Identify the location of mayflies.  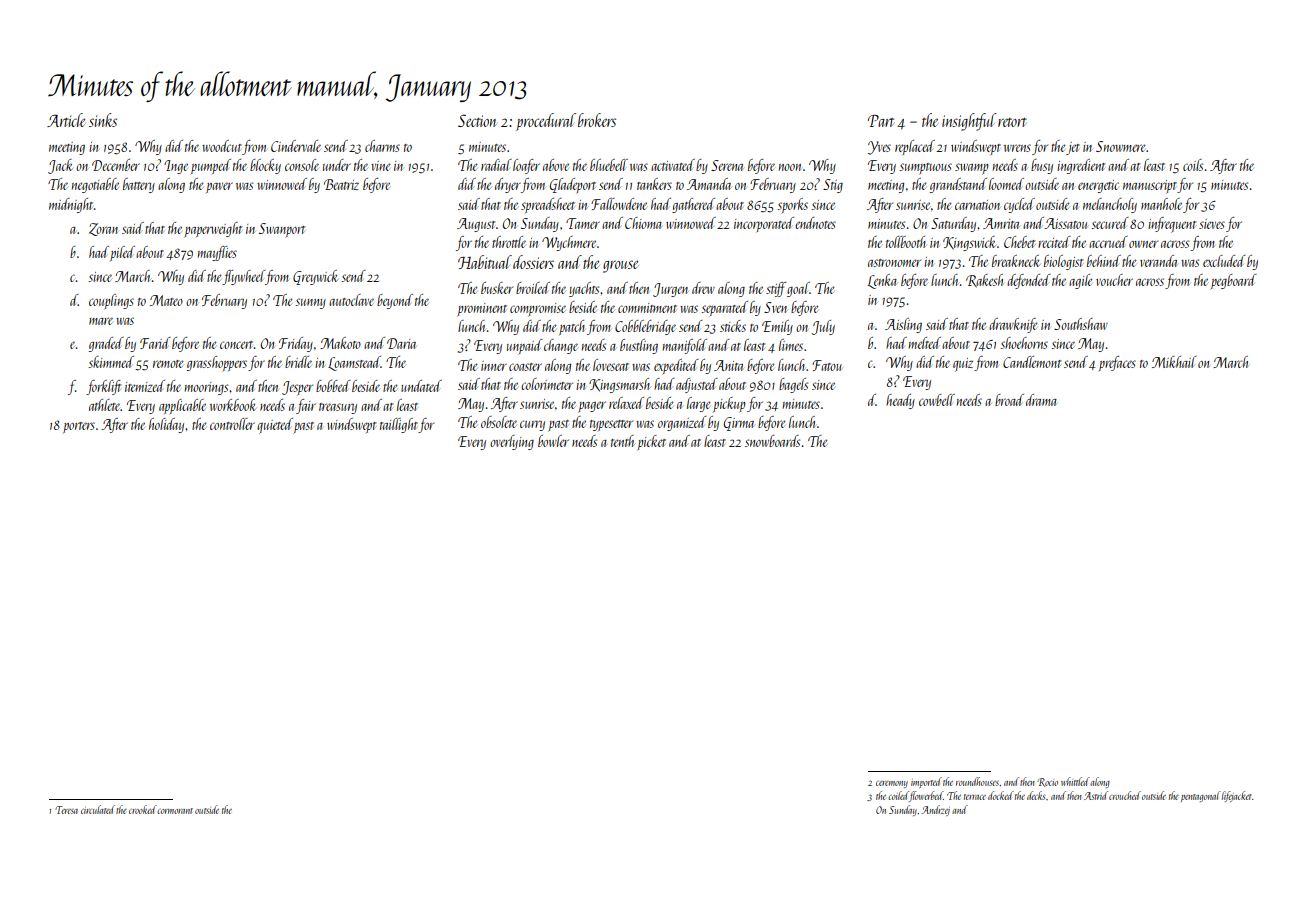
(217, 253).
